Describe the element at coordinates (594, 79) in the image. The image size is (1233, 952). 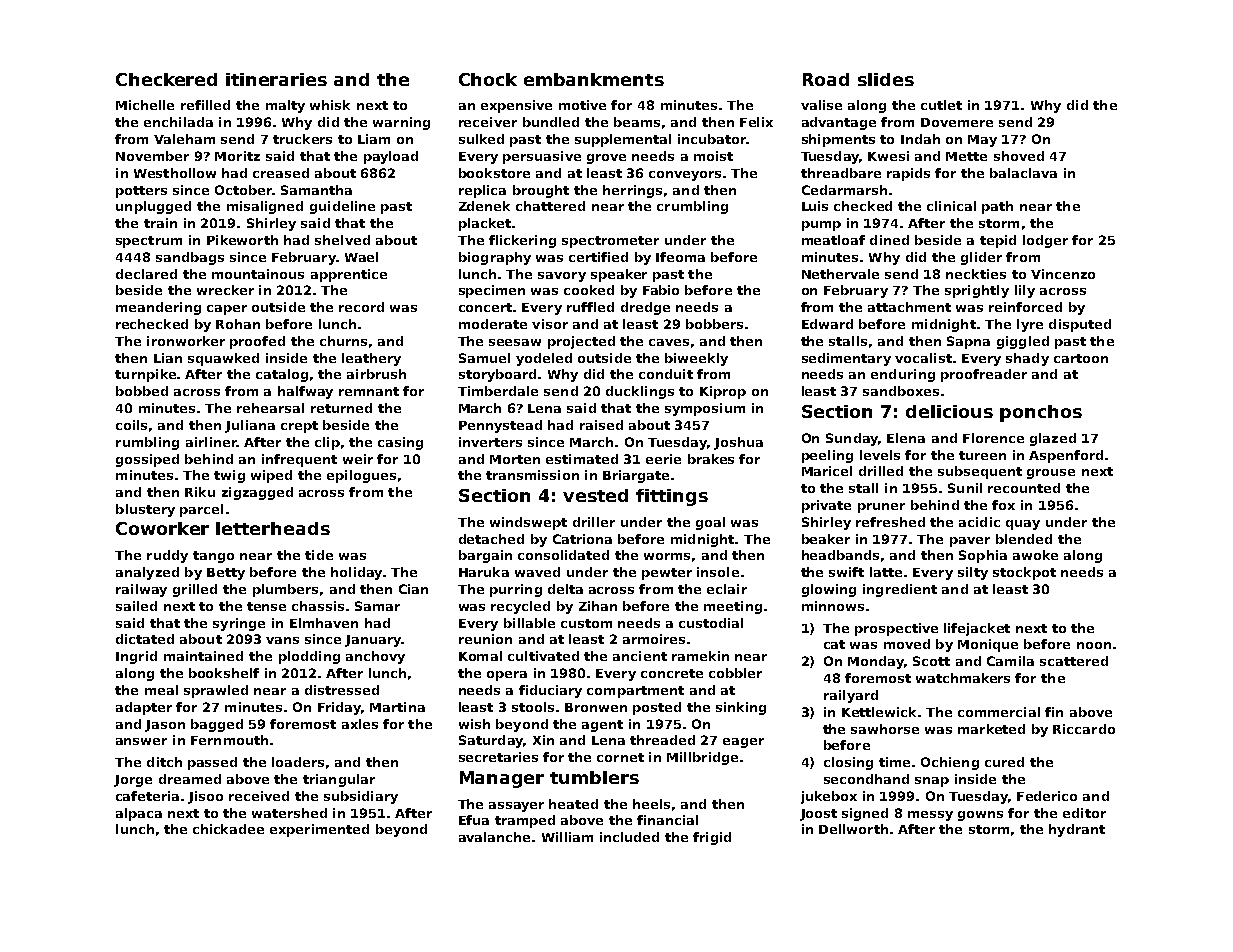
I see `embankments` at that location.
